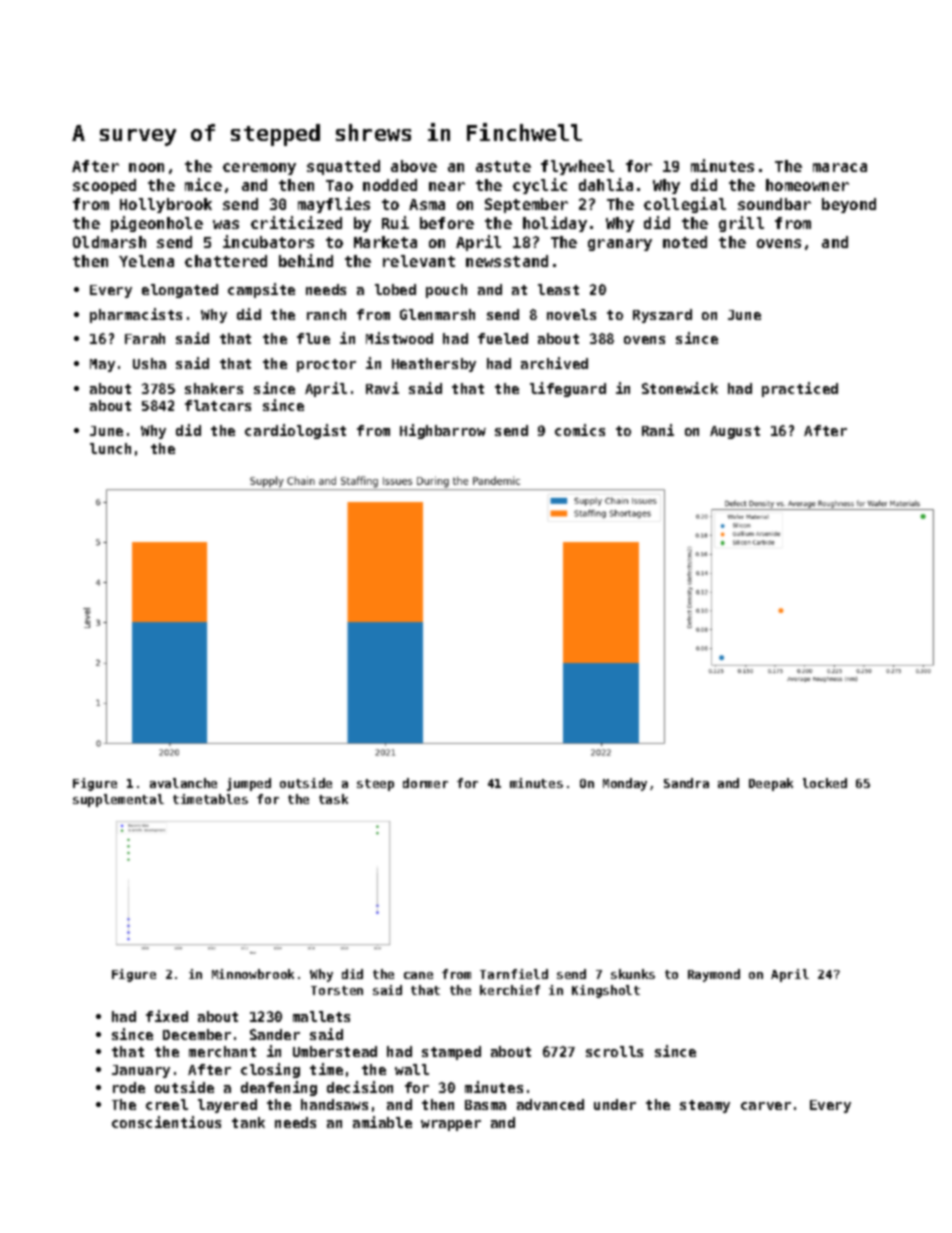 The width and height of the screenshot is (952, 1233). I want to click on maraca, so click(840, 167).
